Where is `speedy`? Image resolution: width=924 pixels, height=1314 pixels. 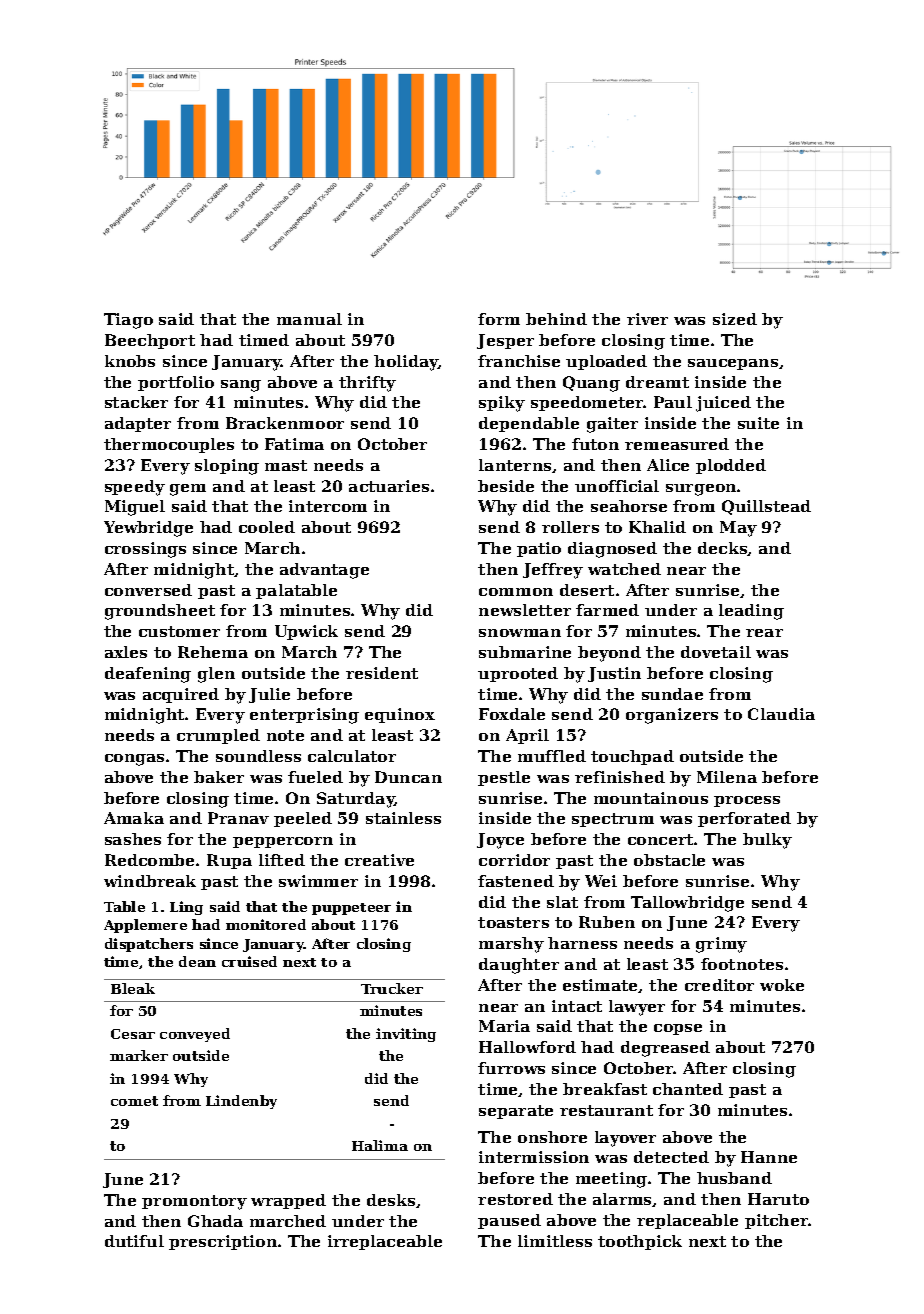
speedy is located at coordinates (135, 488).
